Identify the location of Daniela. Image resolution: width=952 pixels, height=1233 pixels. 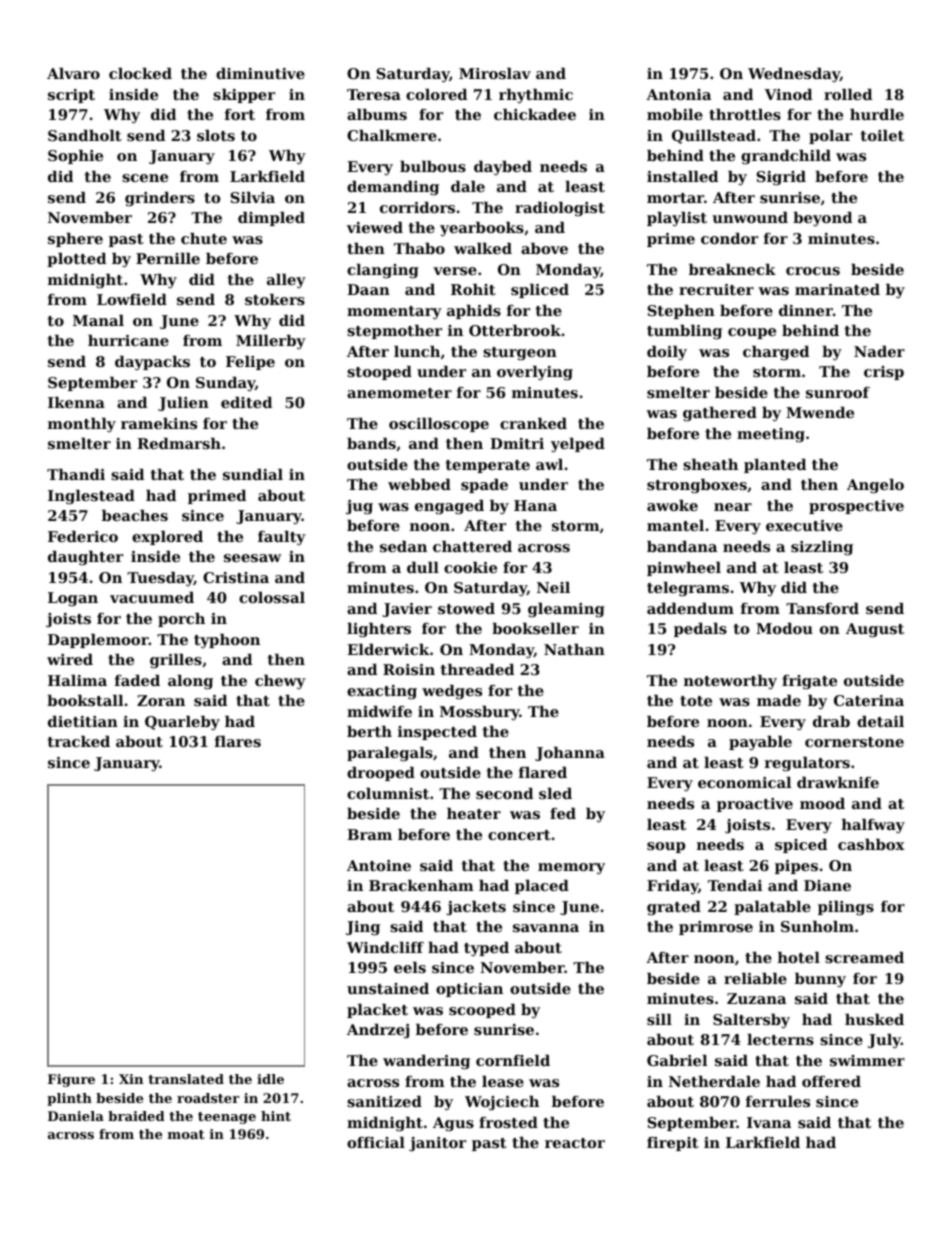
(76, 1116).
